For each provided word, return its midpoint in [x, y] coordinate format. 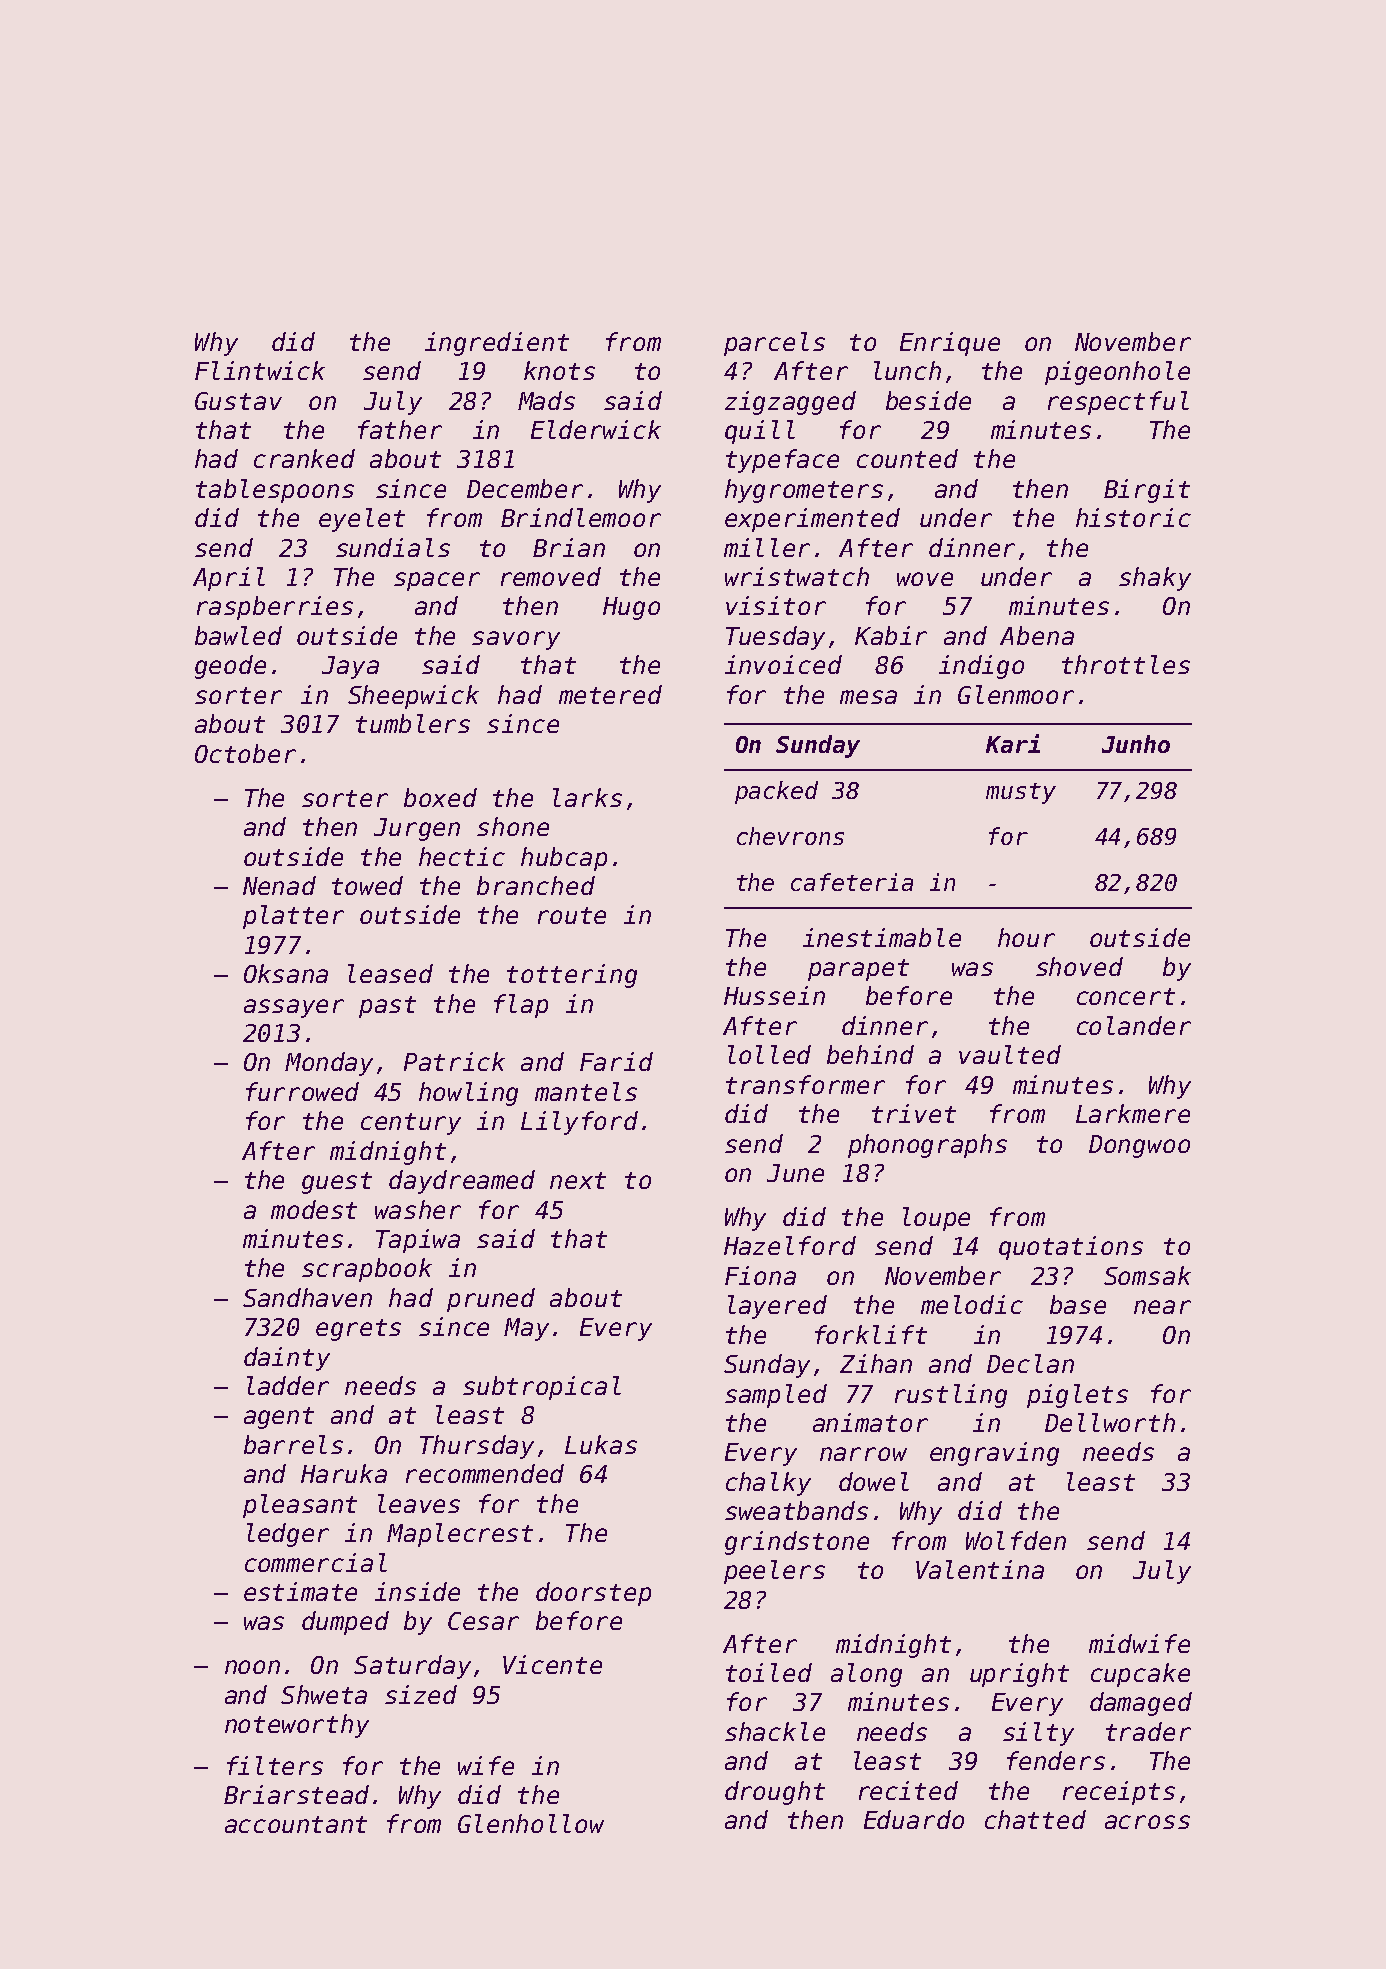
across [1147, 1822]
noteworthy [297, 1726]
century [411, 1124]
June [795, 1173]
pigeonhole [1117, 373]
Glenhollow [531, 1823]
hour [1026, 937]
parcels [774, 344]
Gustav [238, 401]
